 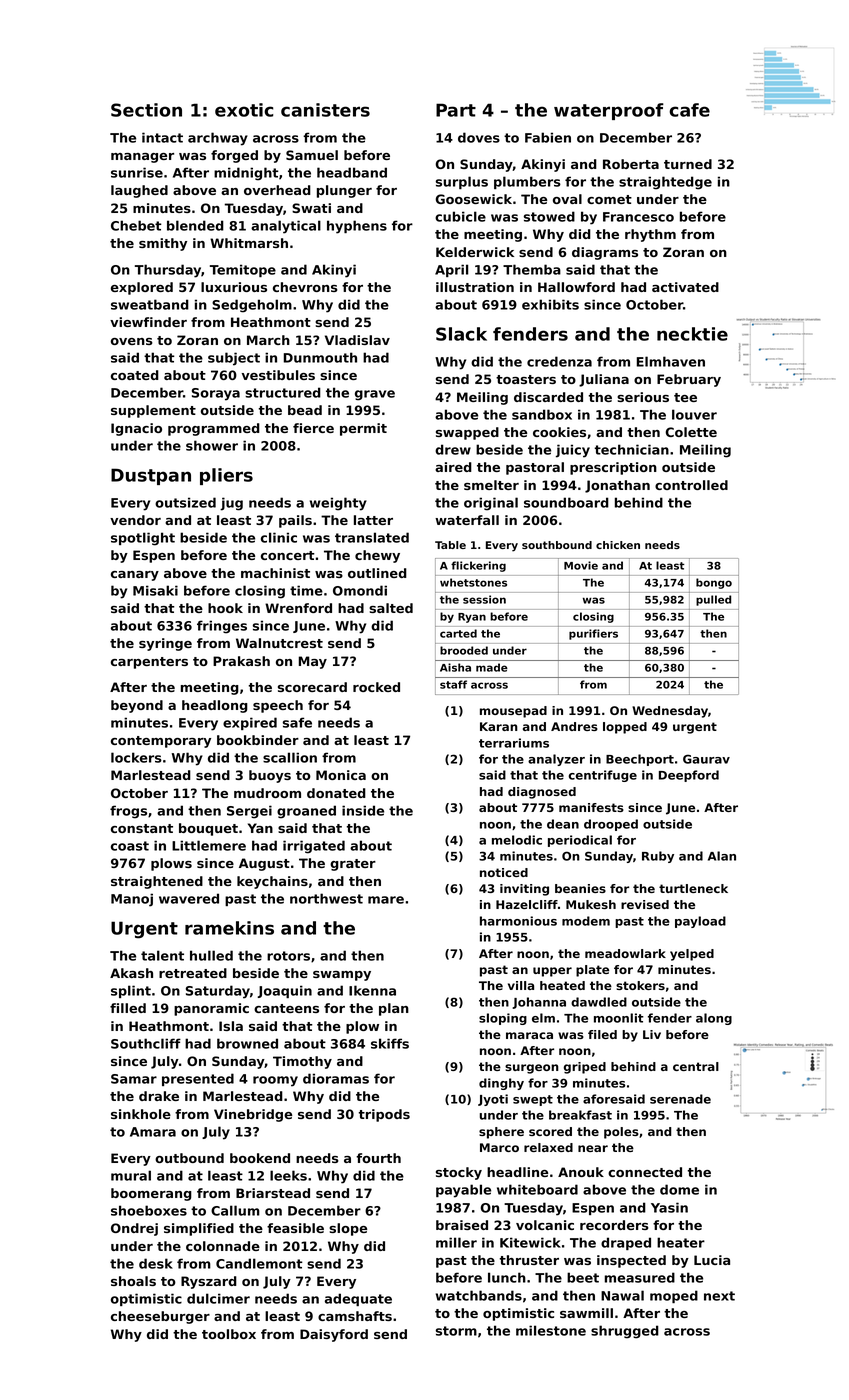 What do you see at coordinates (706, 759) in the page?
I see `Gaurav` at bounding box center [706, 759].
